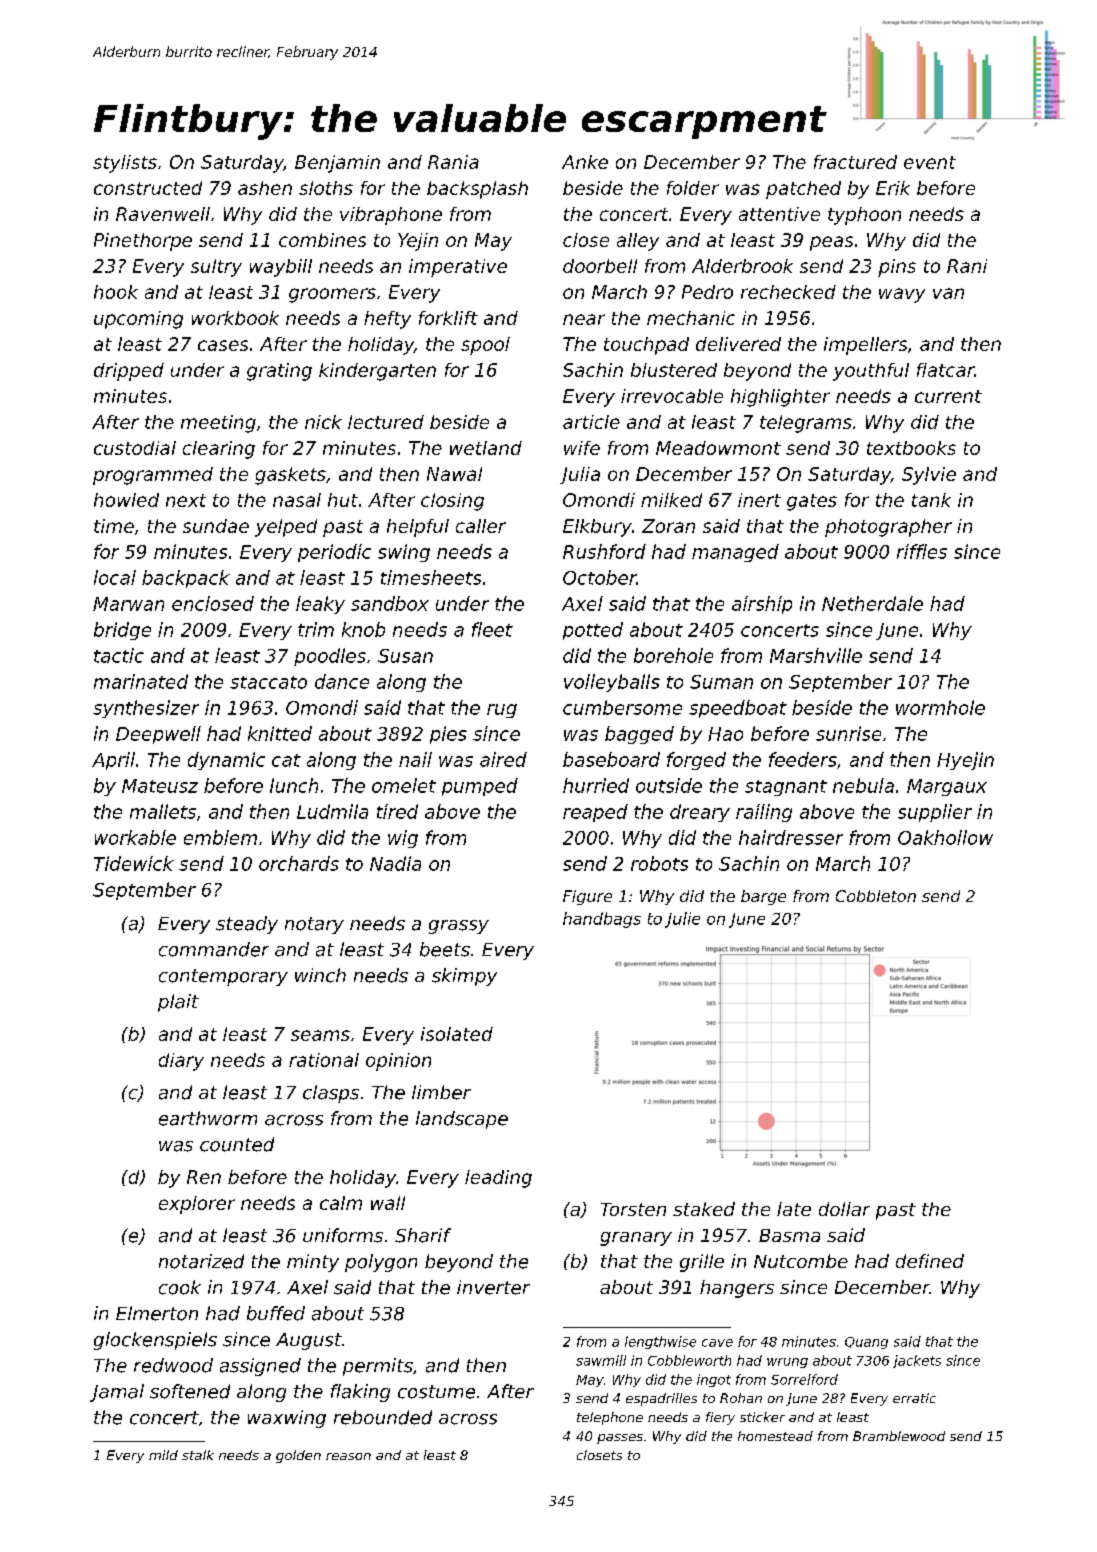 This screenshot has height=1552, width=1097. I want to click on sawmill, so click(601, 1360).
